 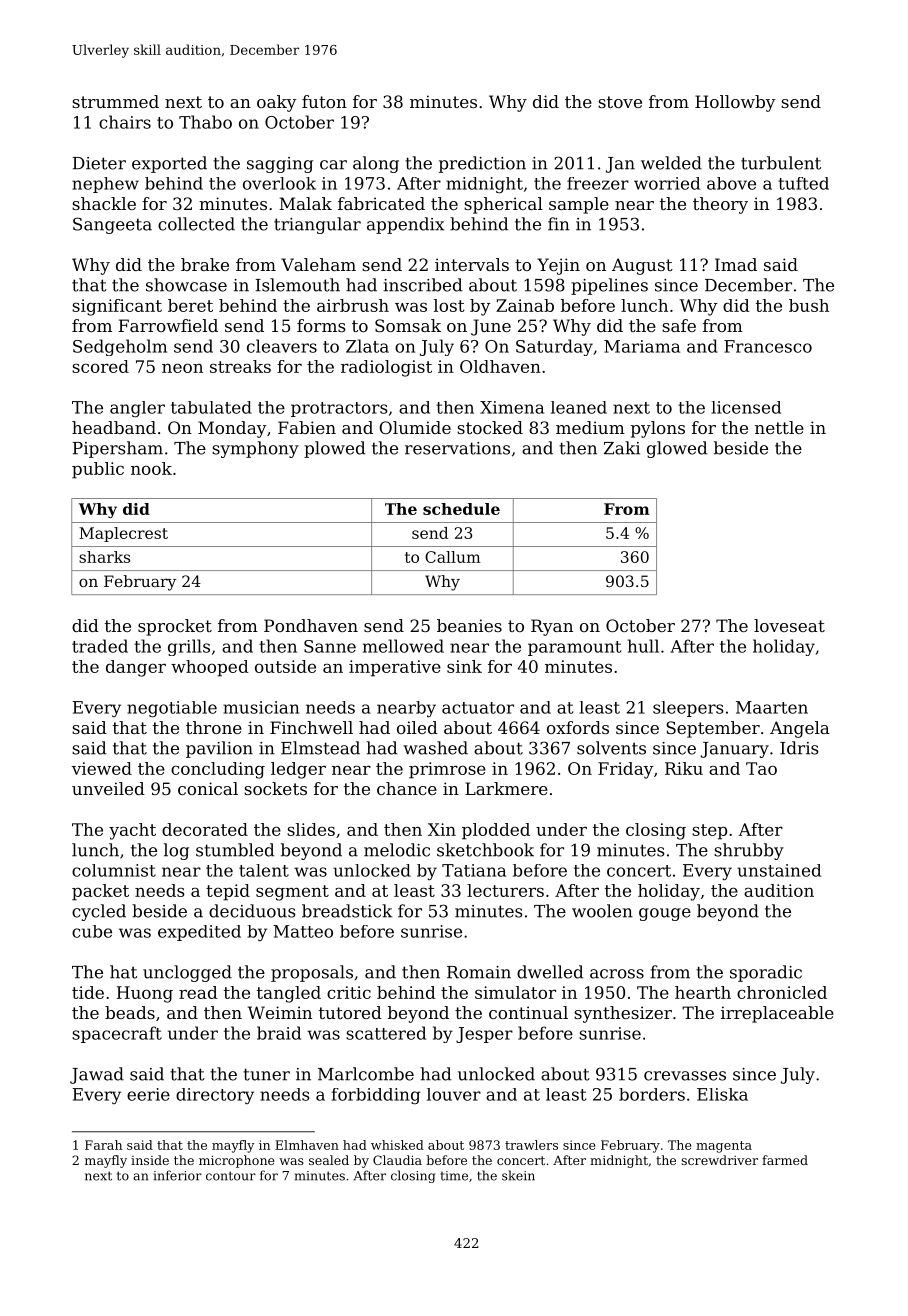 What do you see at coordinates (333, 165) in the document?
I see `car` at bounding box center [333, 165].
